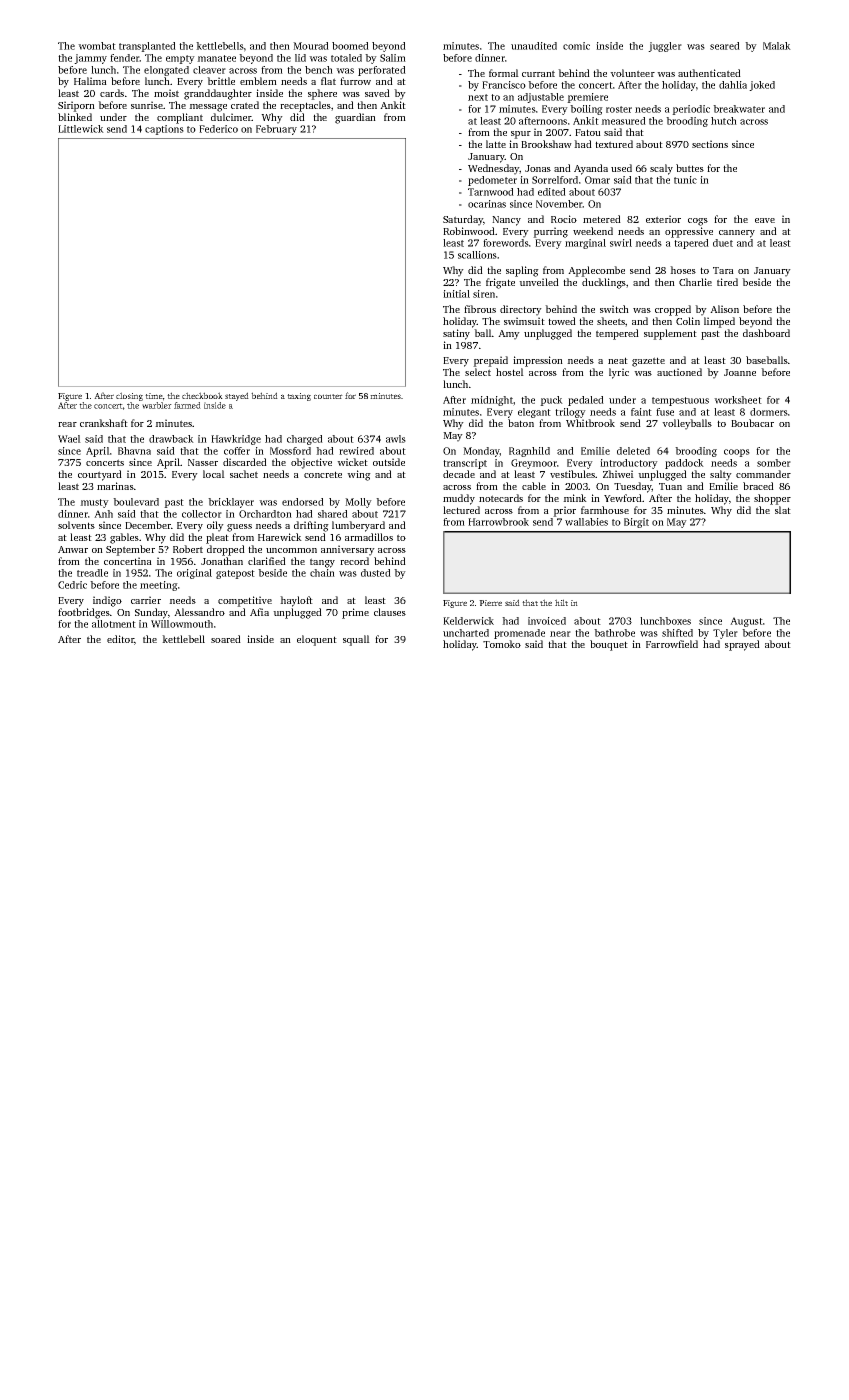  What do you see at coordinates (231, 503) in the screenshot?
I see `bricklayer` at bounding box center [231, 503].
